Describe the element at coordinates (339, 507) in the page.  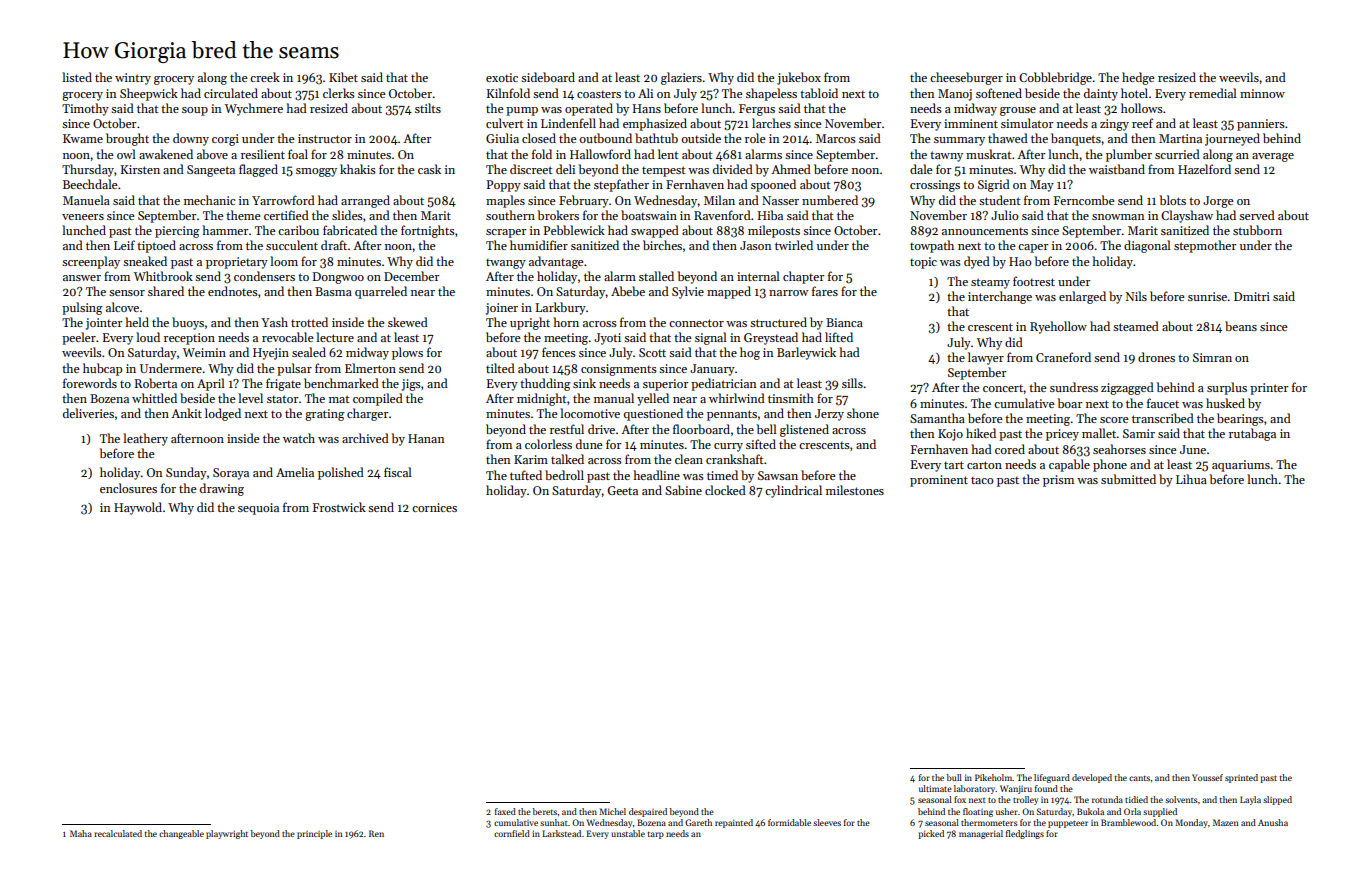
I see `Frostwick` at that location.
